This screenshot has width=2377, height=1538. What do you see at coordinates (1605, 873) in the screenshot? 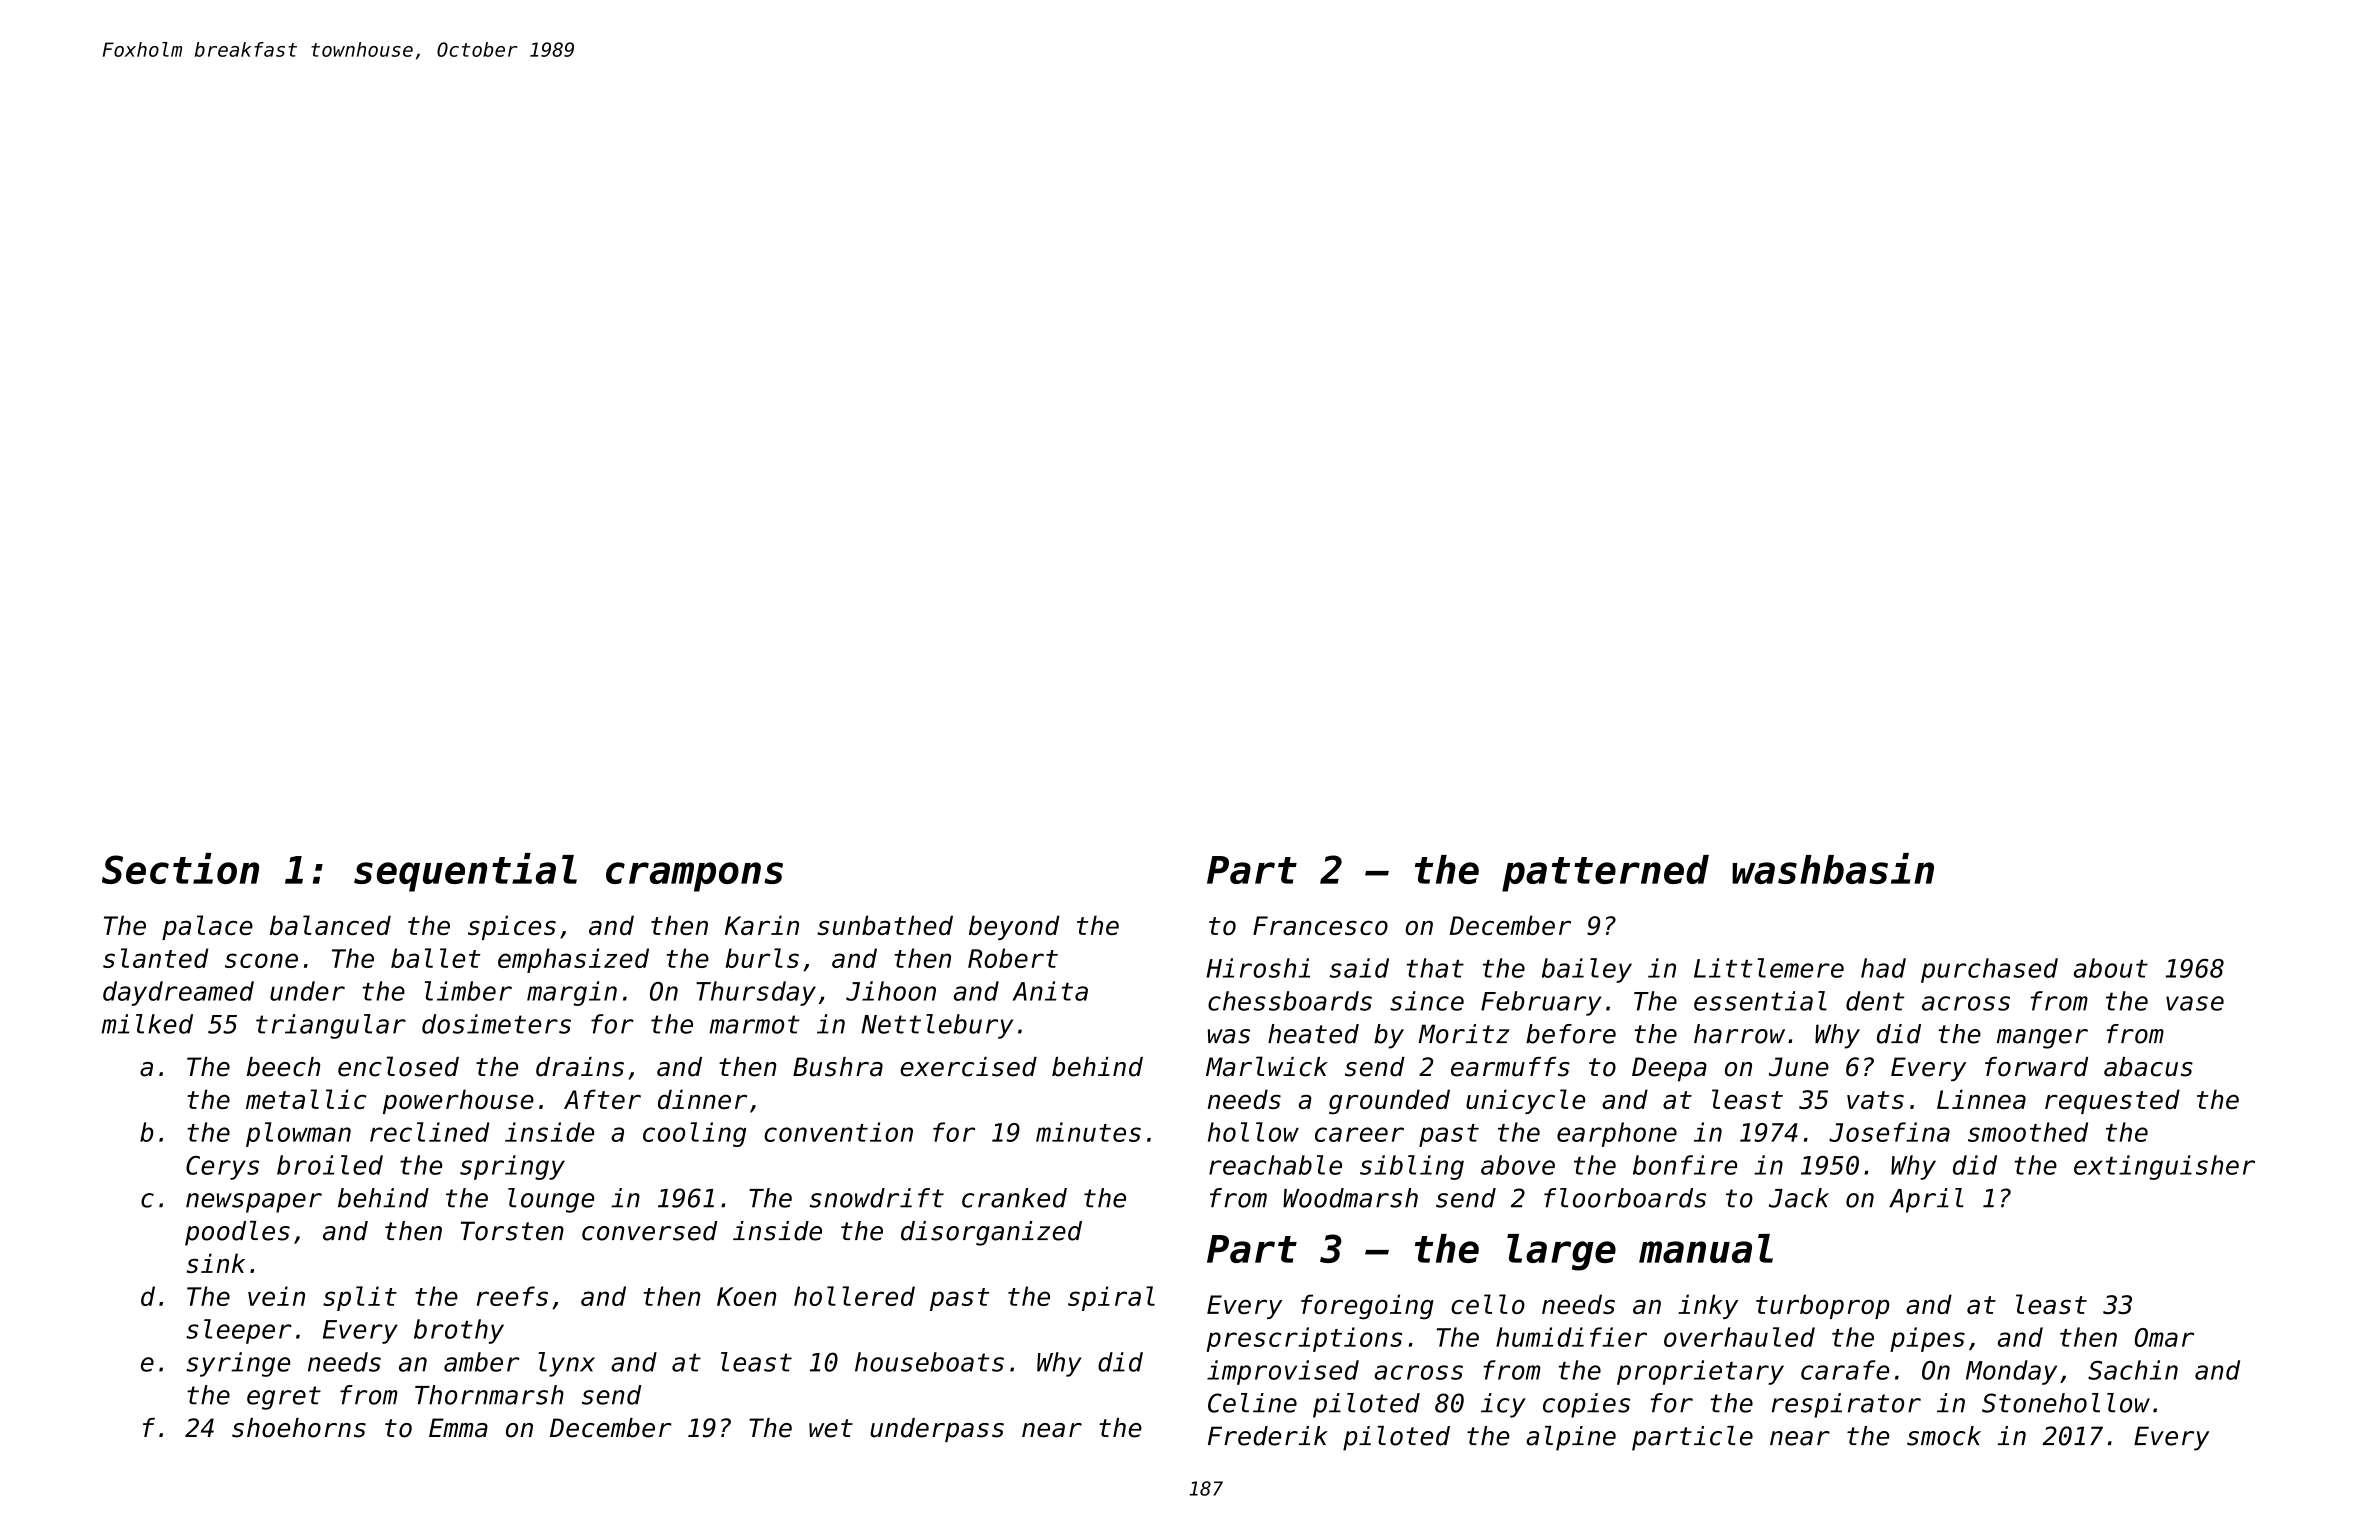
I see `patterned` at bounding box center [1605, 873].
